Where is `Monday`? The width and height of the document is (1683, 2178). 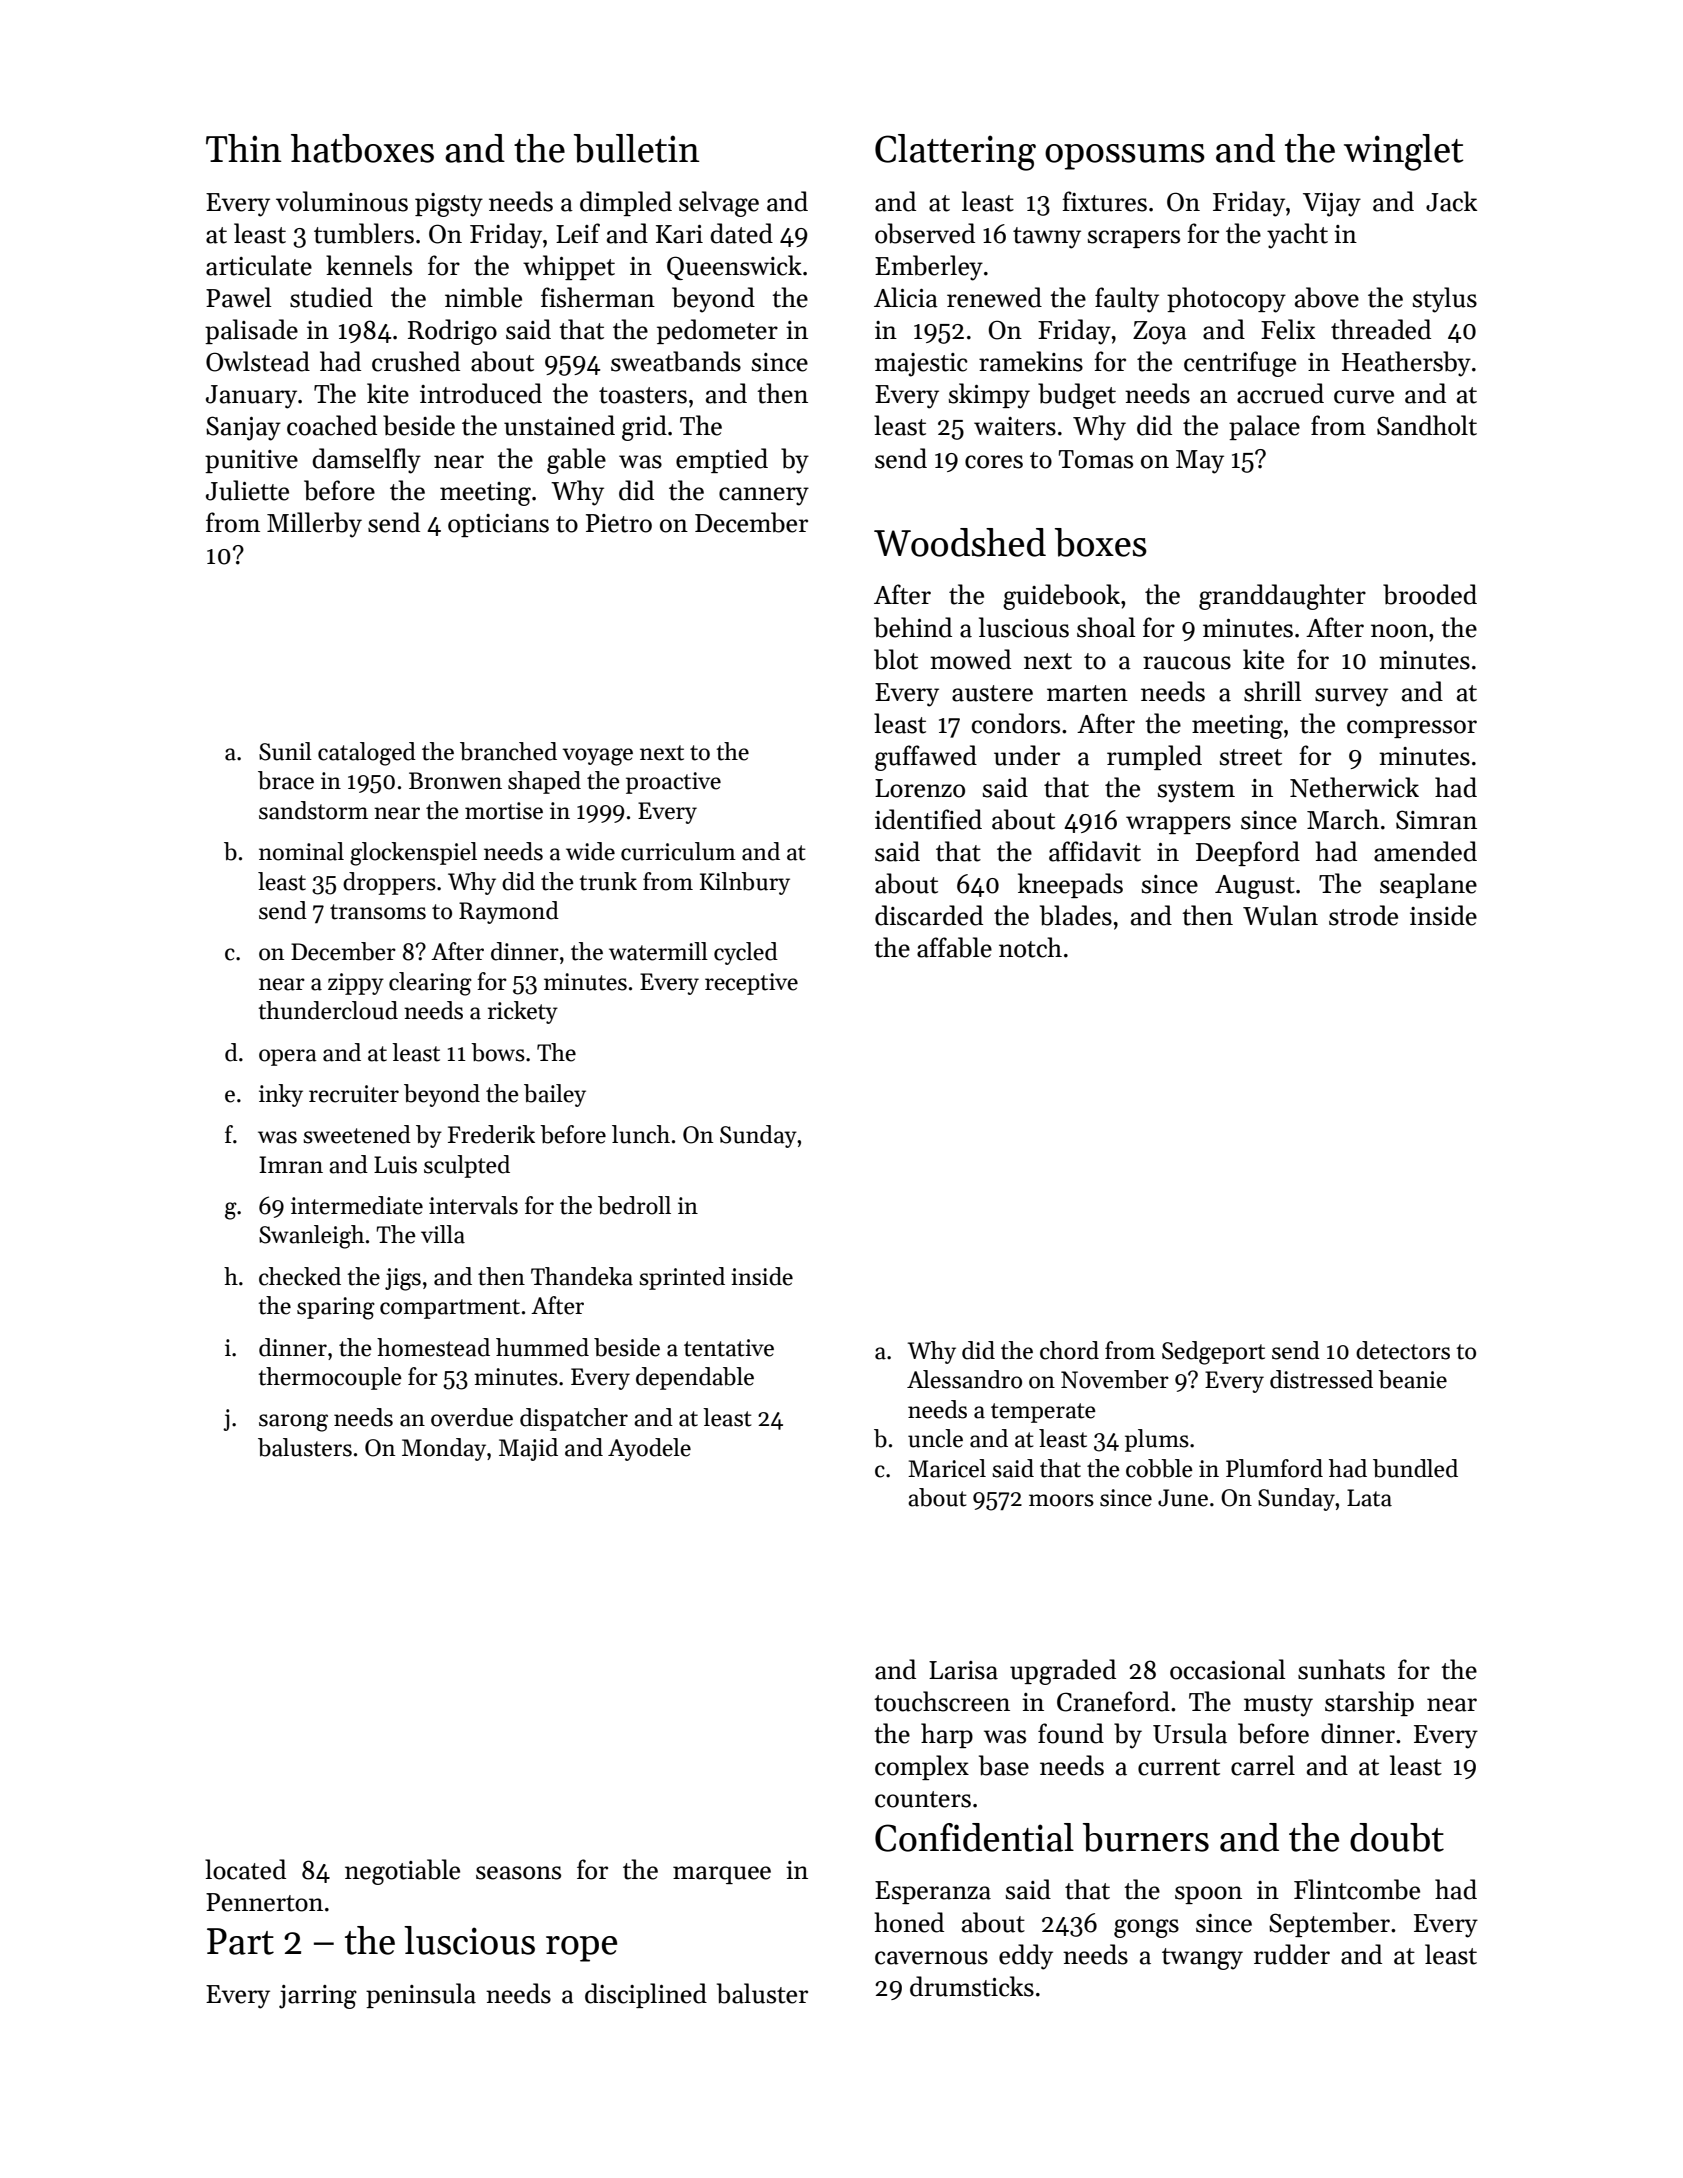 Monday is located at coordinates (444, 1449).
